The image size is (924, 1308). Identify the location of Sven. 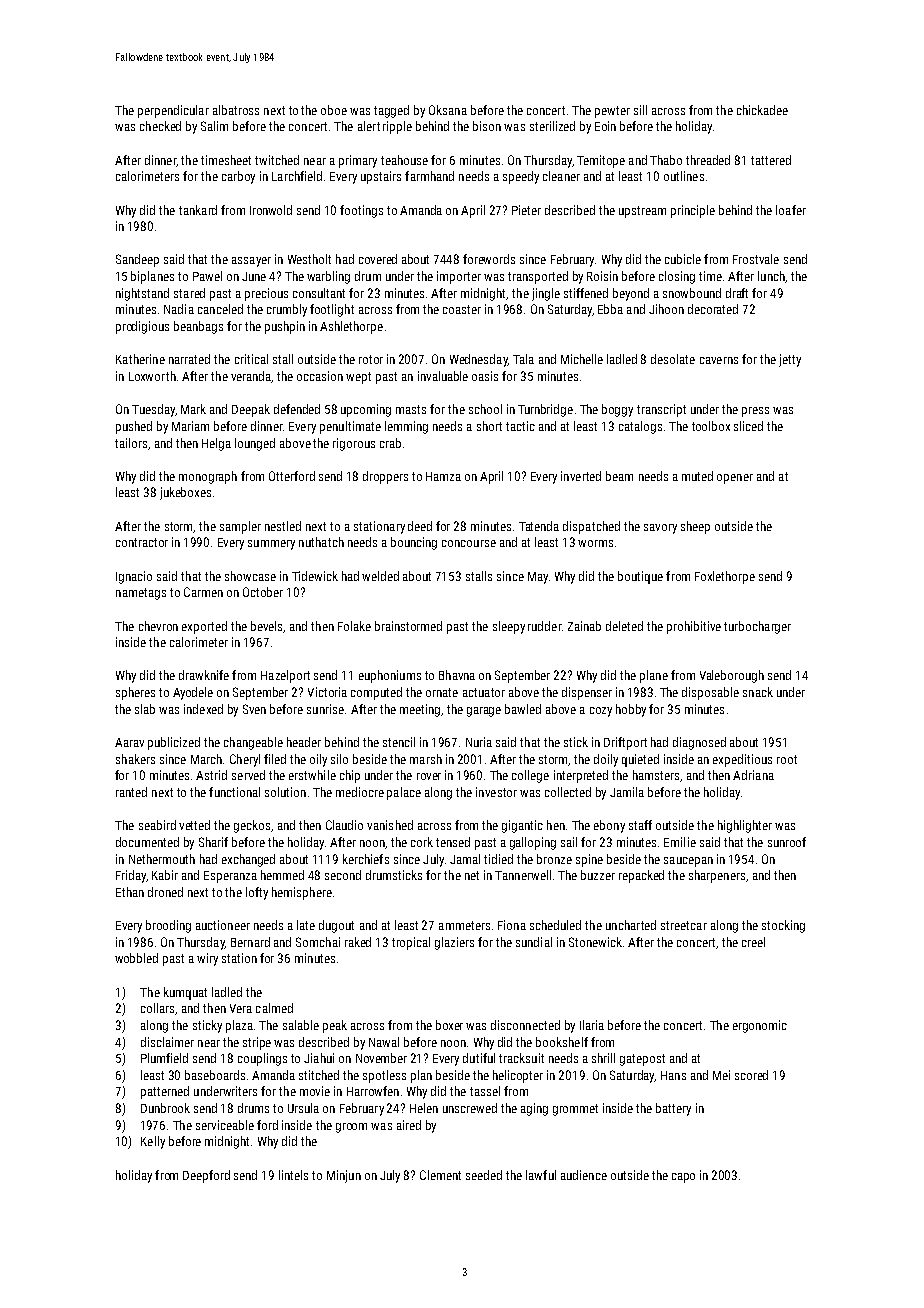
(254, 709).
